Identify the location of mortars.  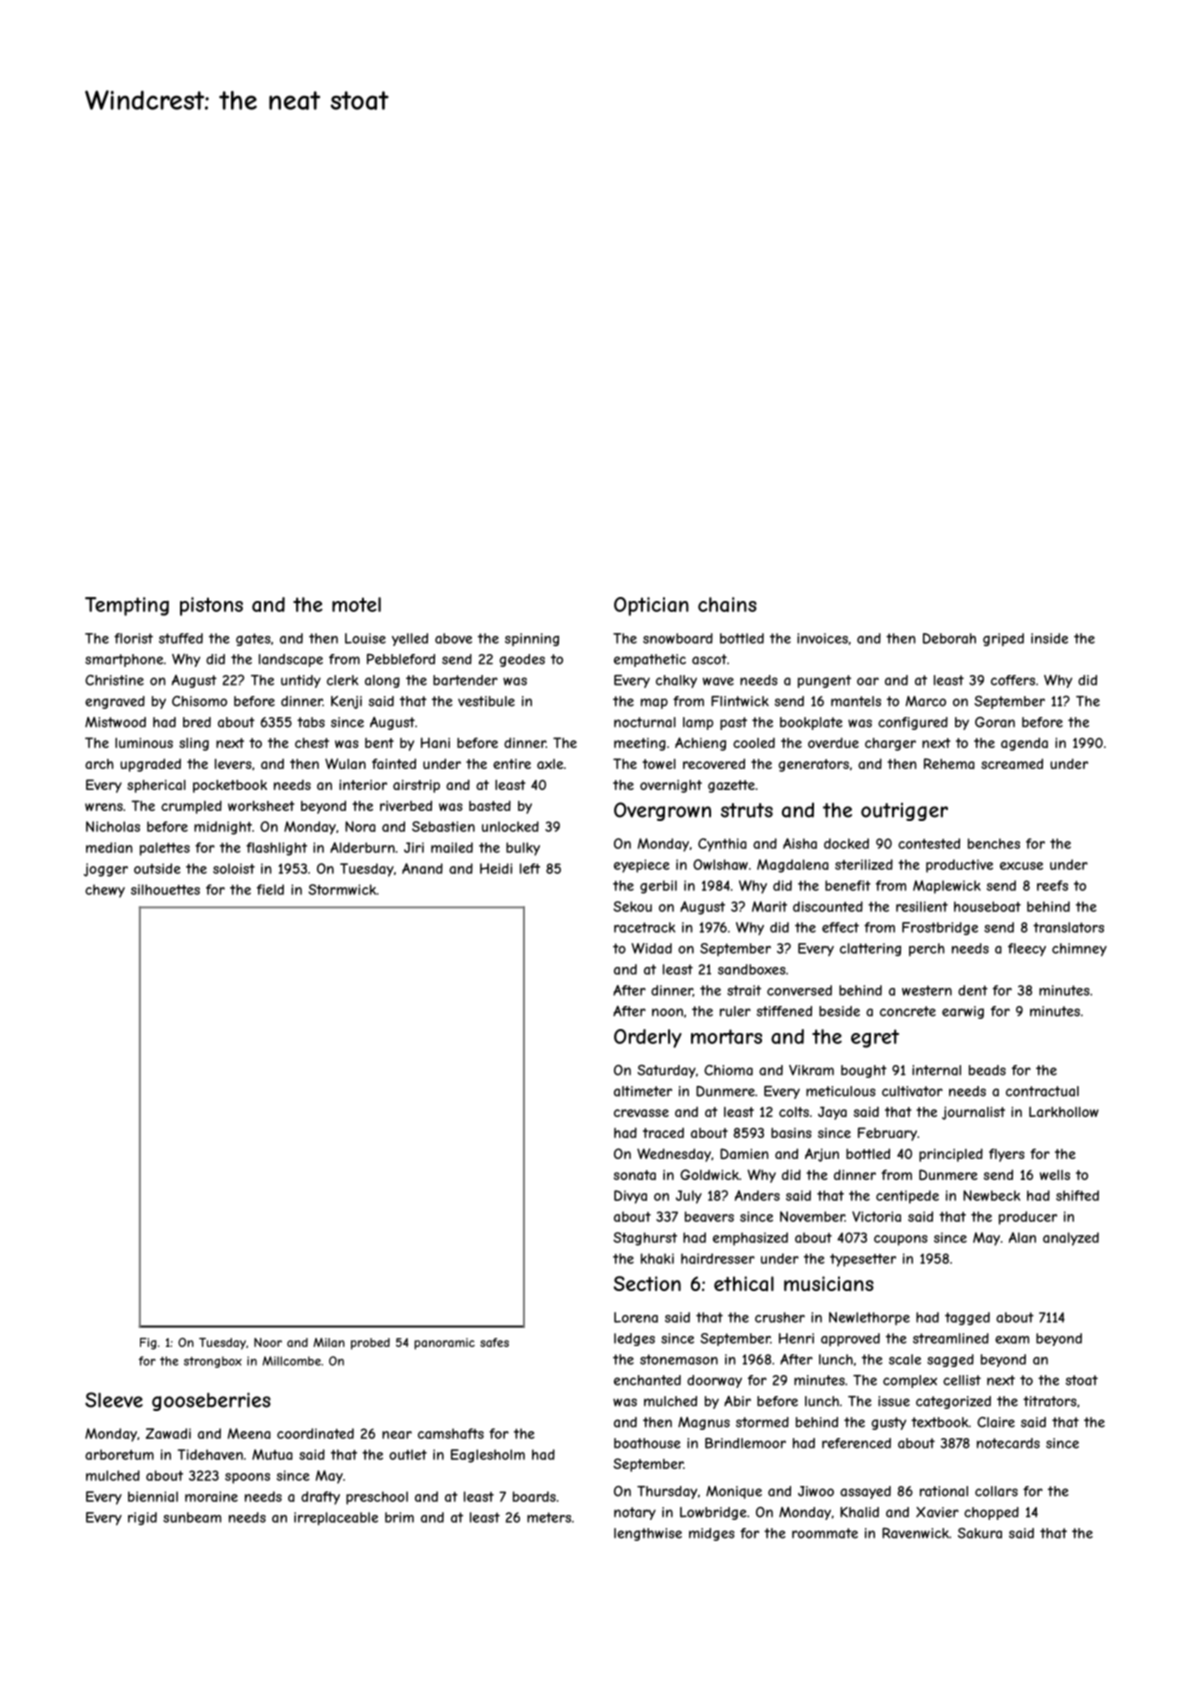
(726, 1036).
